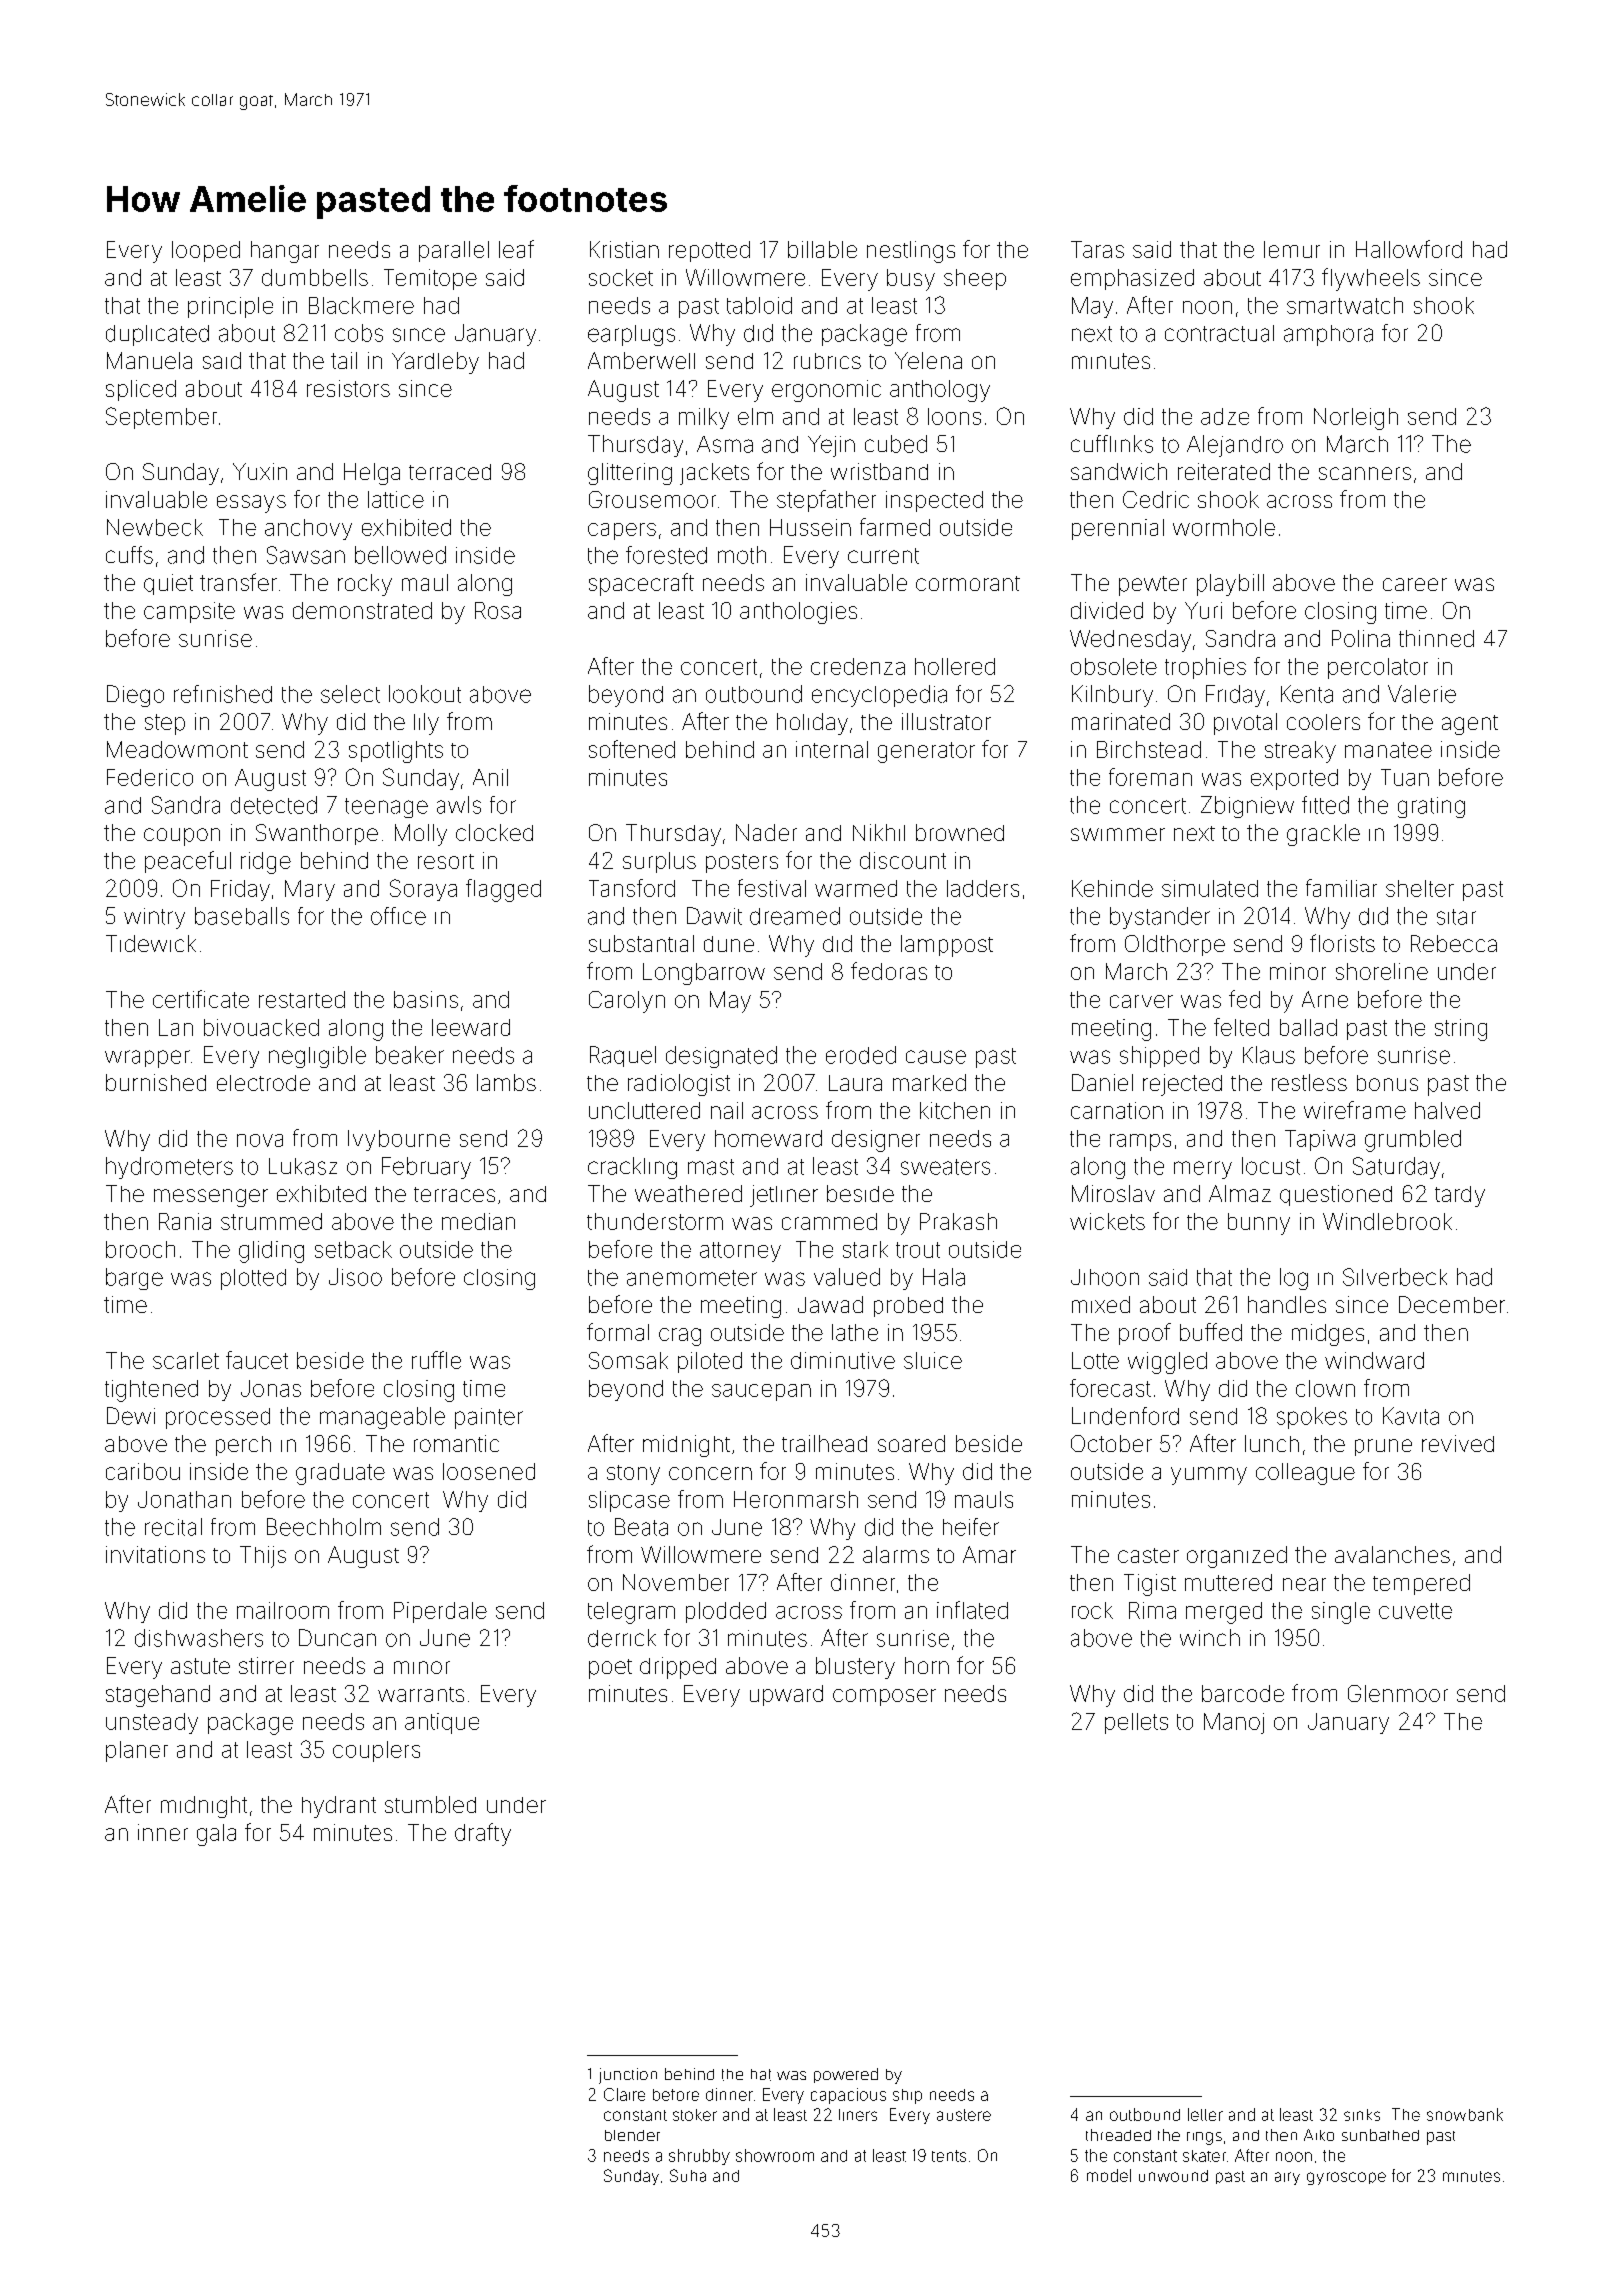 This screenshot has height=2292, width=1620. Describe the element at coordinates (498, 610) in the screenshot. I see `Rosa` at that location.
